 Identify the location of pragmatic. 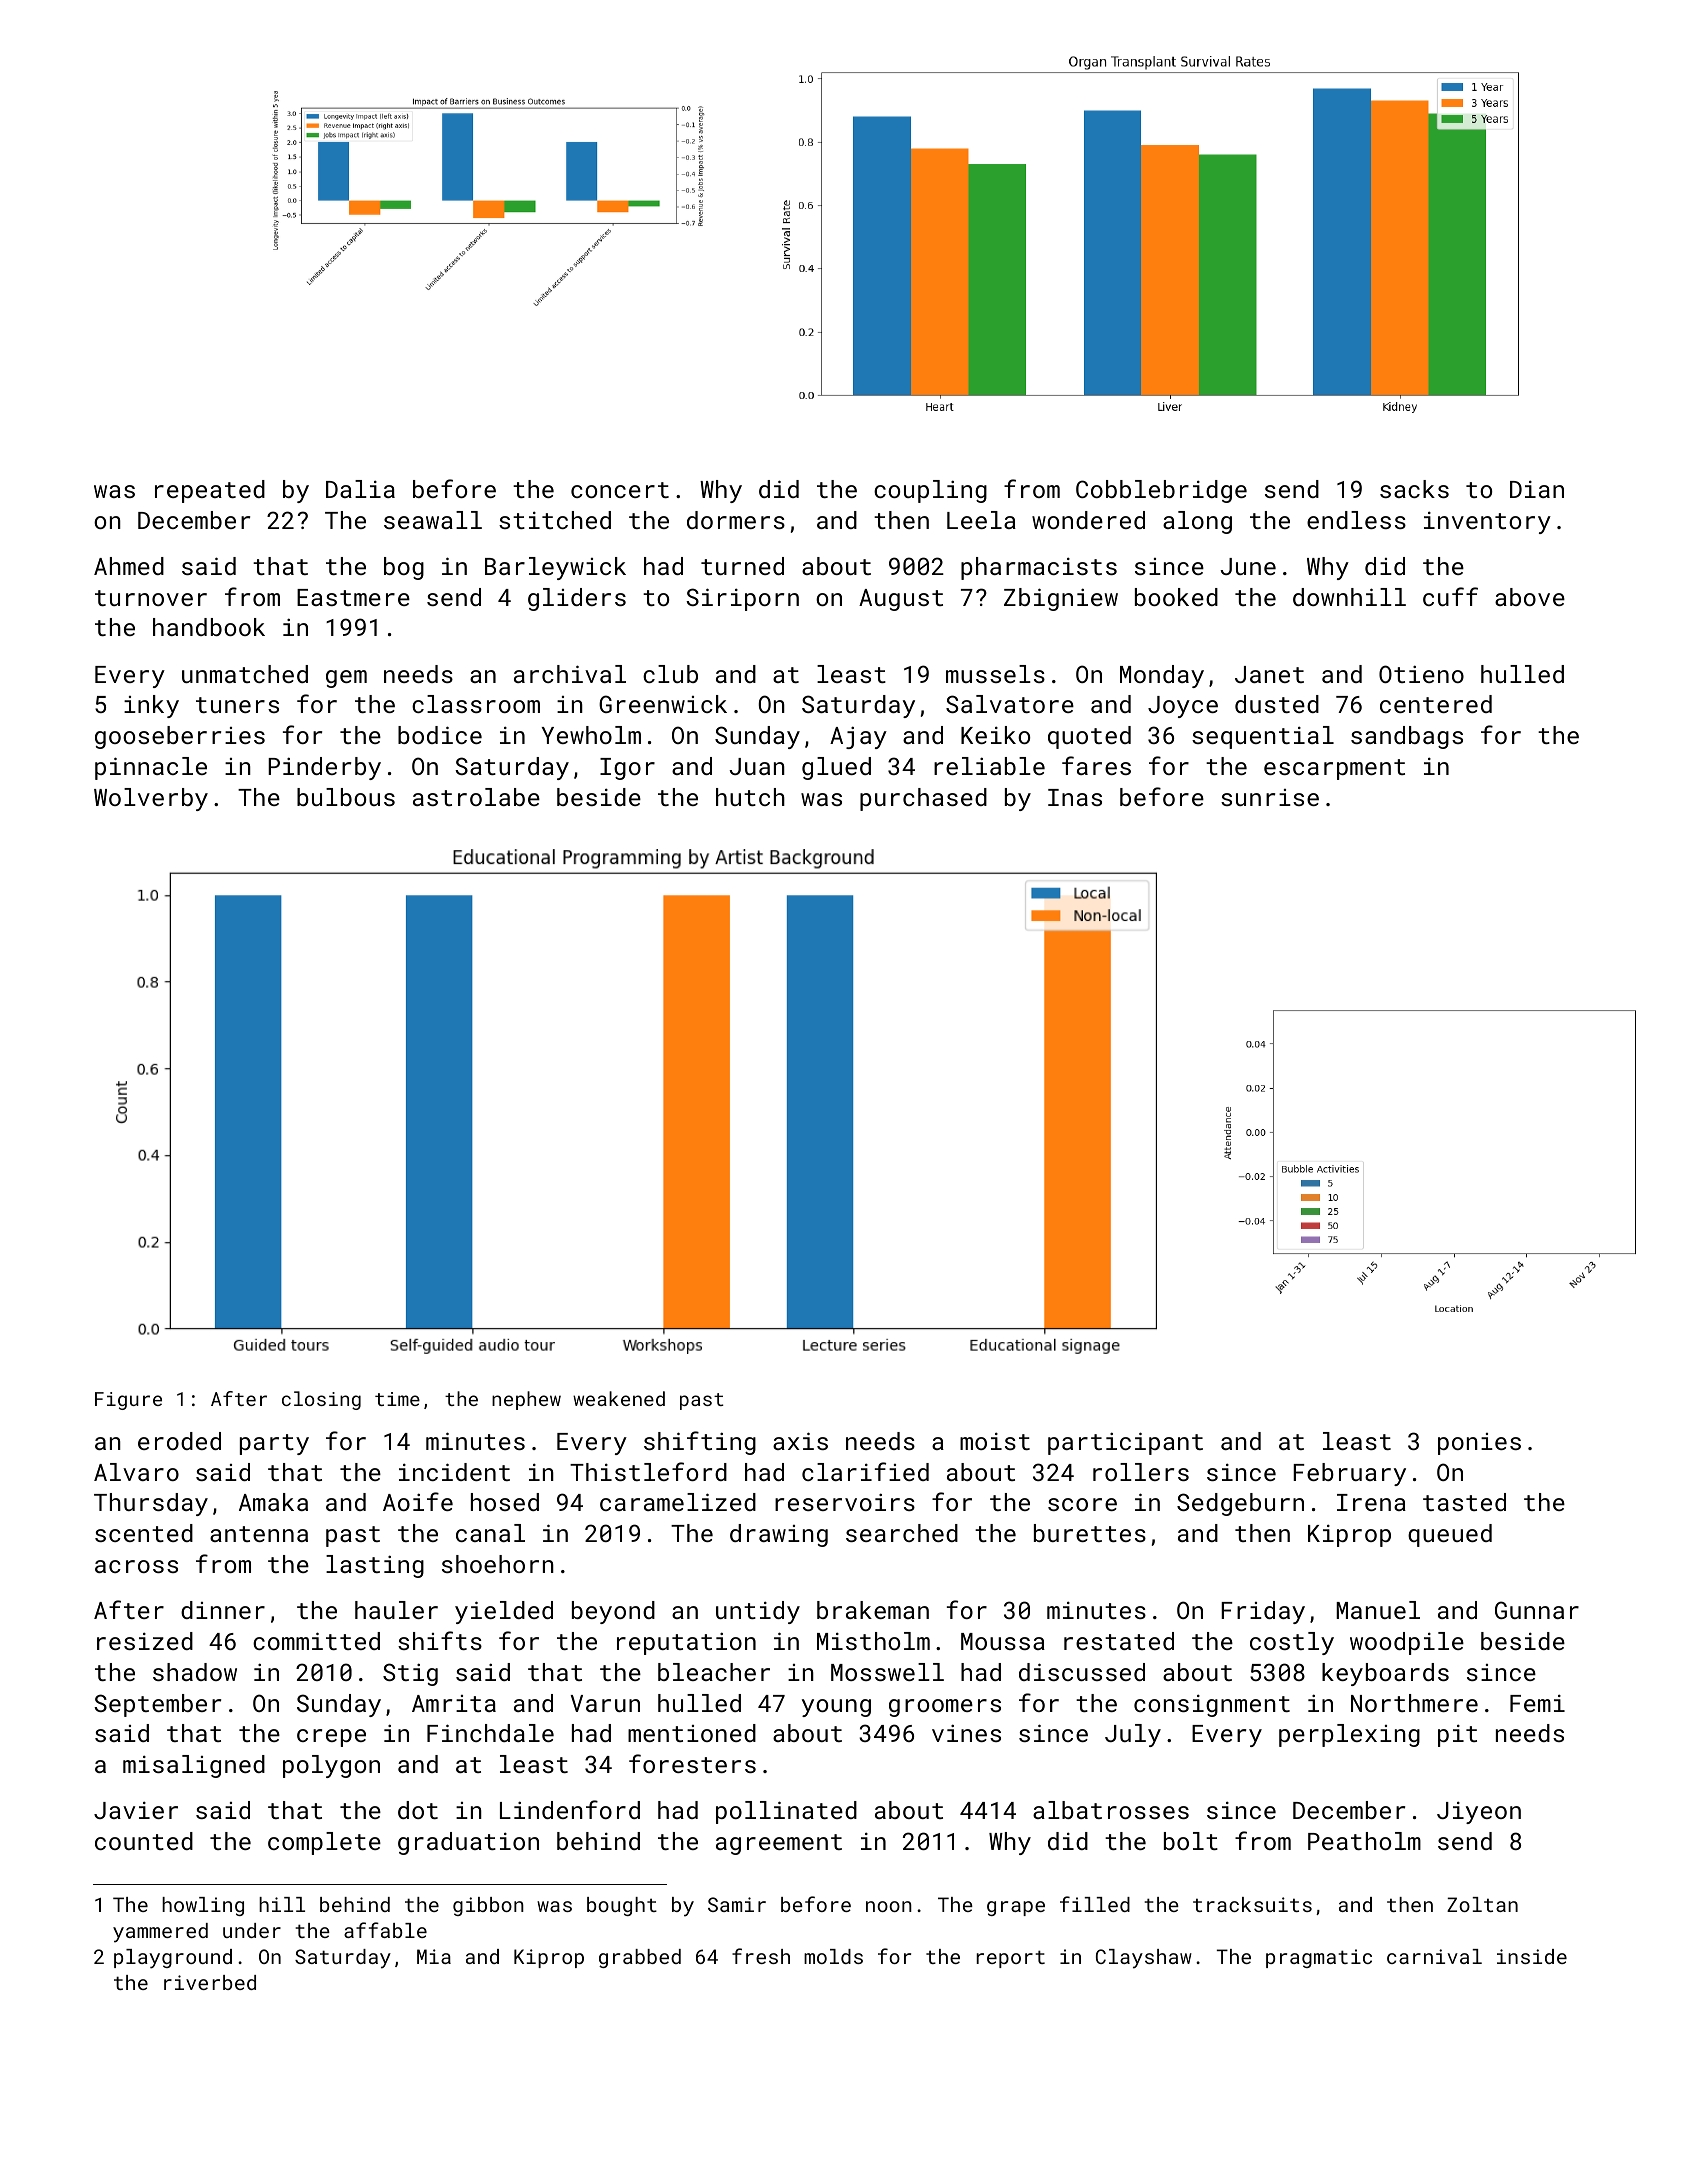
(1319, 1958).
